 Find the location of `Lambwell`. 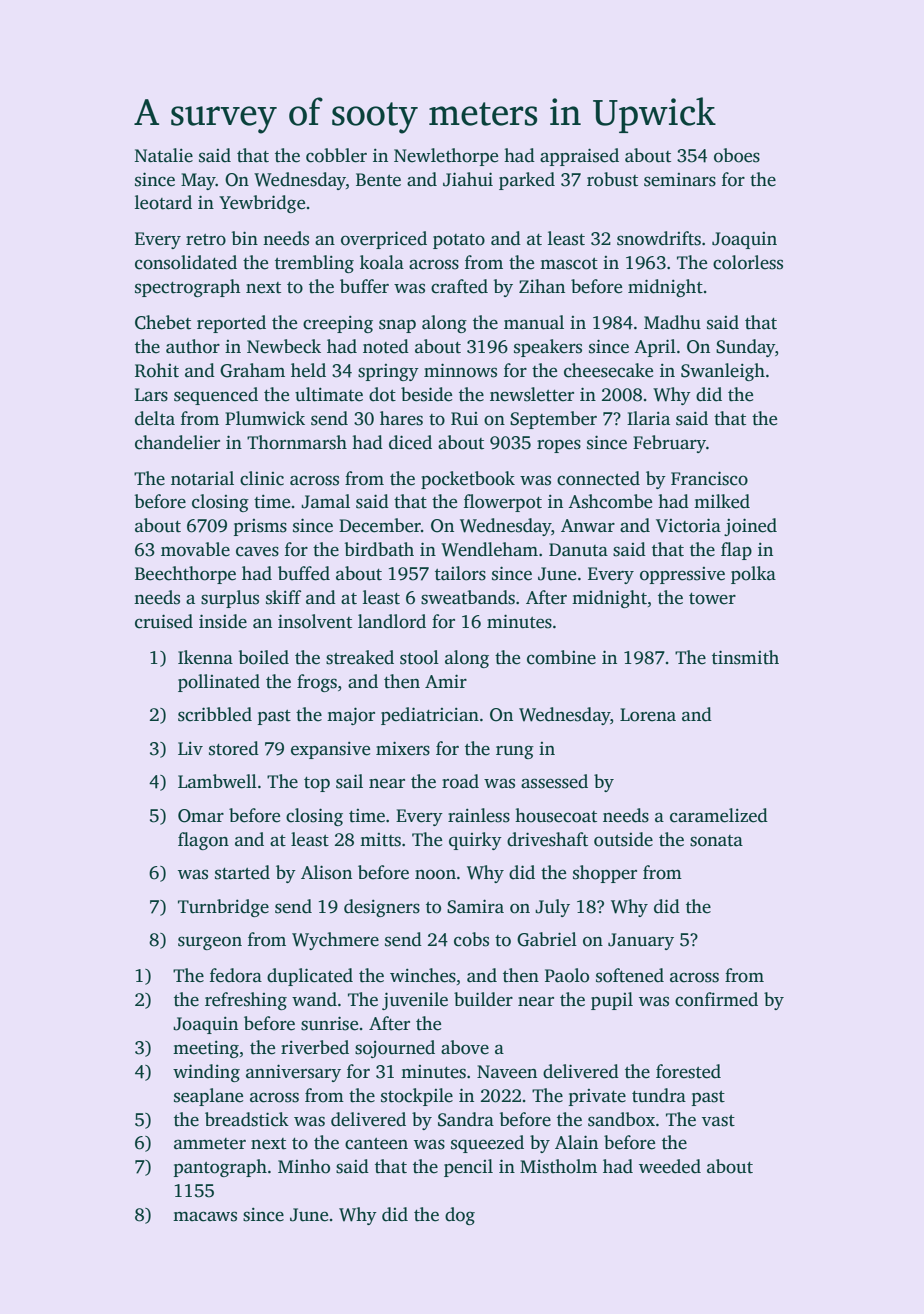

Lambwell is located at coordinates (217, 781).
